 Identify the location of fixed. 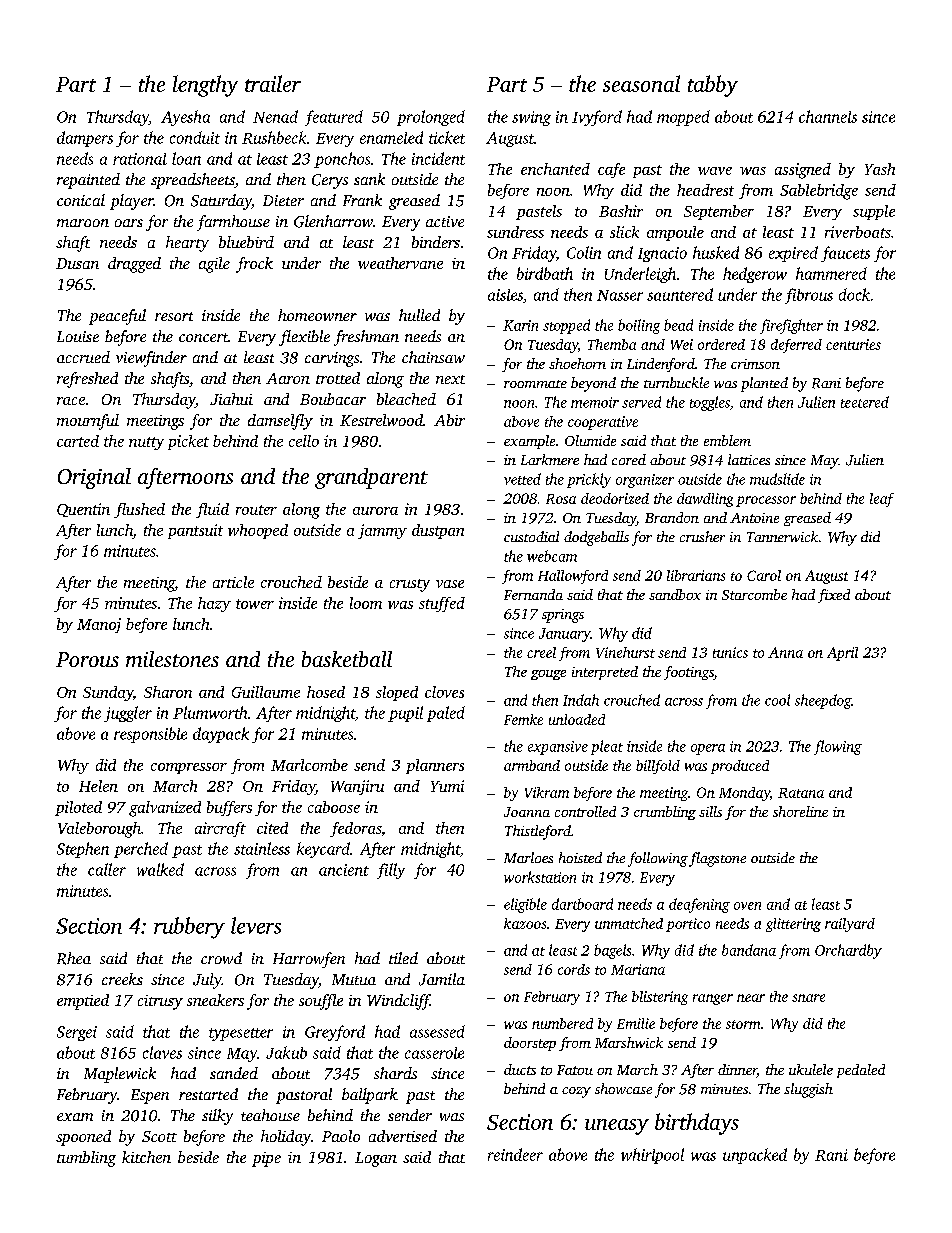
(834, 596).
